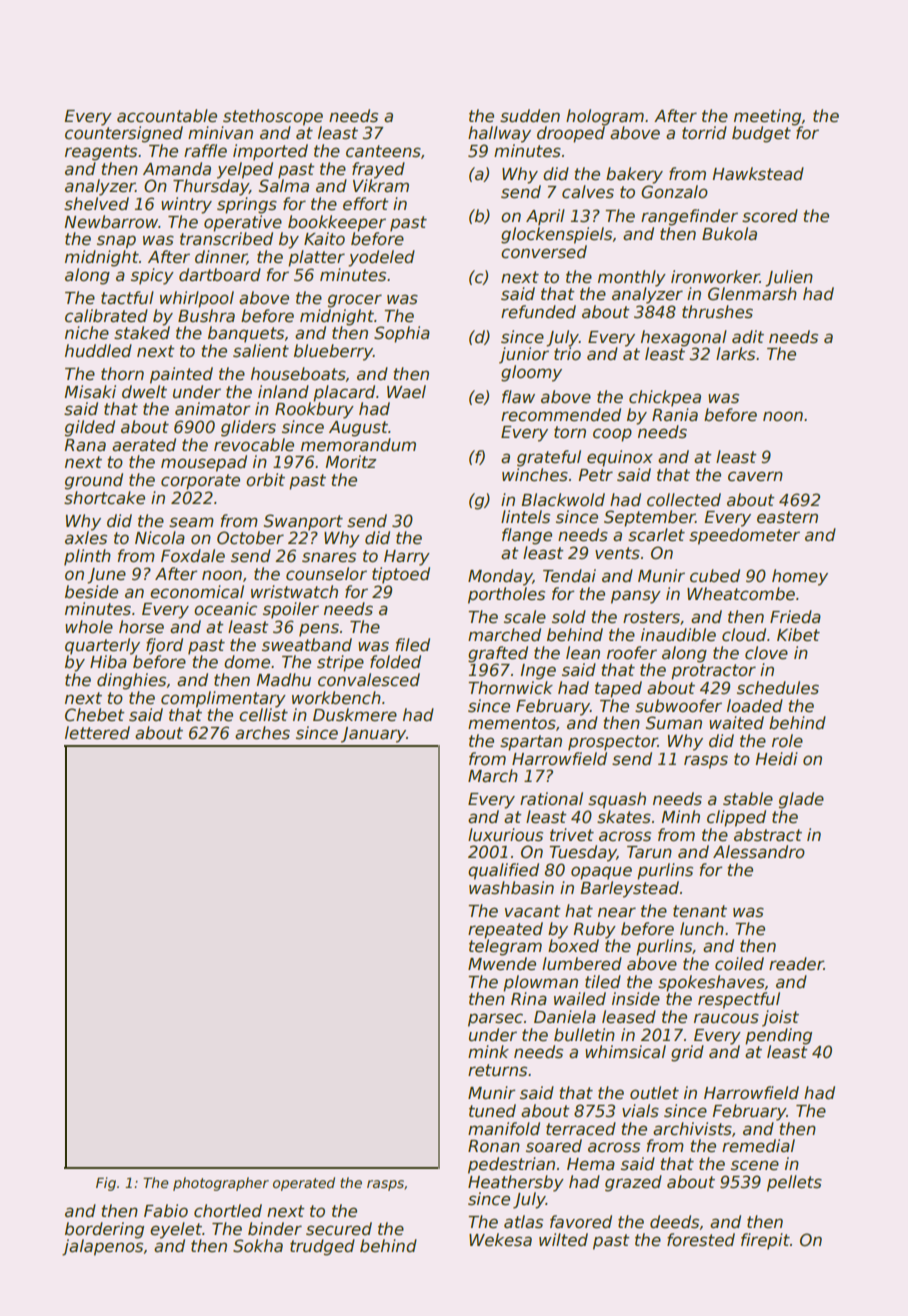 The height and width of the document is (1316, 908). What do you see at coordinates (322, 1247) in the document?
I see `trudged` at bounding box center [322, 1247].
